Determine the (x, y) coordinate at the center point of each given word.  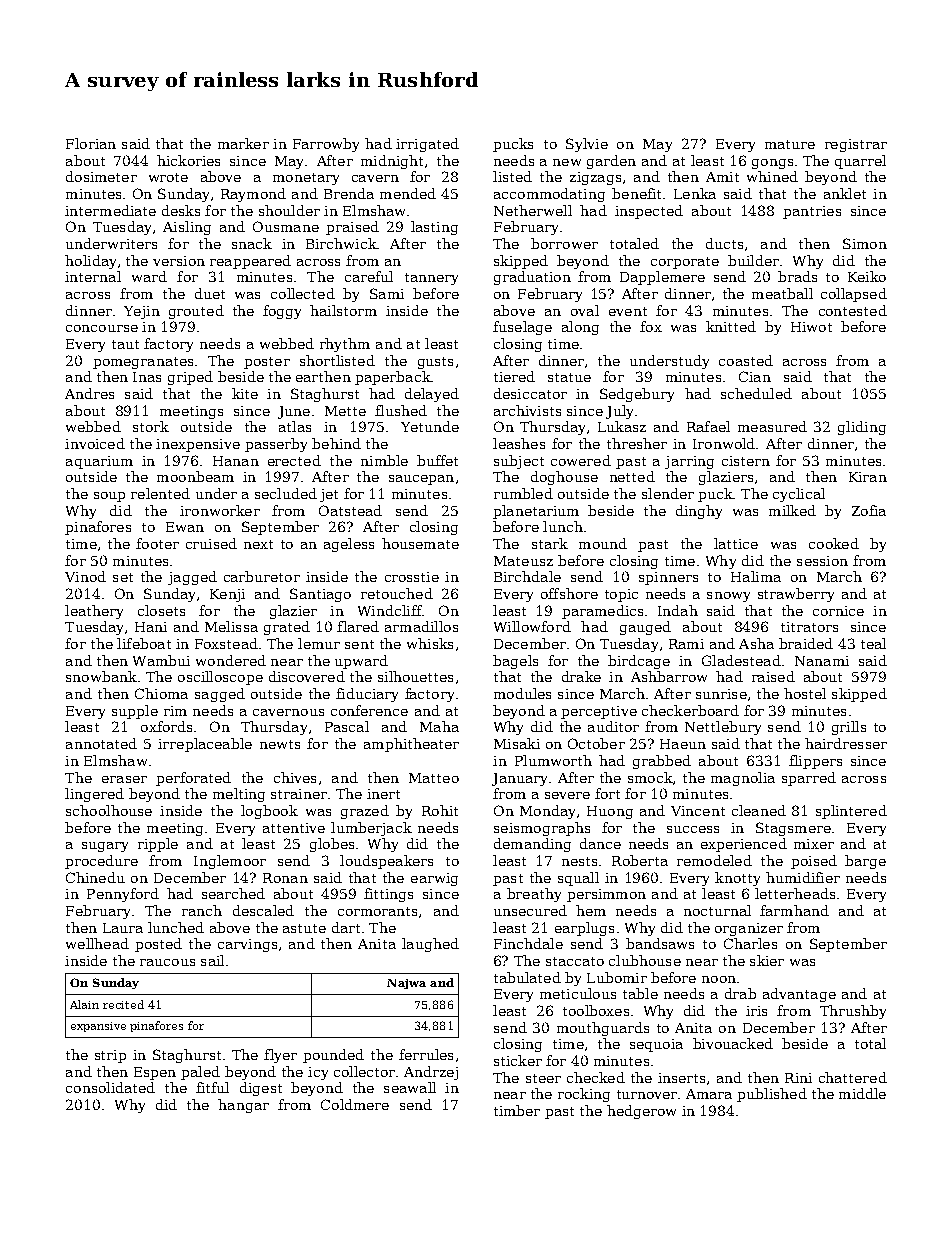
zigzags (595, 178)
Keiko (867, 276)
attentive (294, 828)
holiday (90, 262)
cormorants (377, 911)
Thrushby (853, 1012)
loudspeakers (386, 862)
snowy (728, 597)
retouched (397, 593)
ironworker (220, 510)
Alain (84, 1004)
